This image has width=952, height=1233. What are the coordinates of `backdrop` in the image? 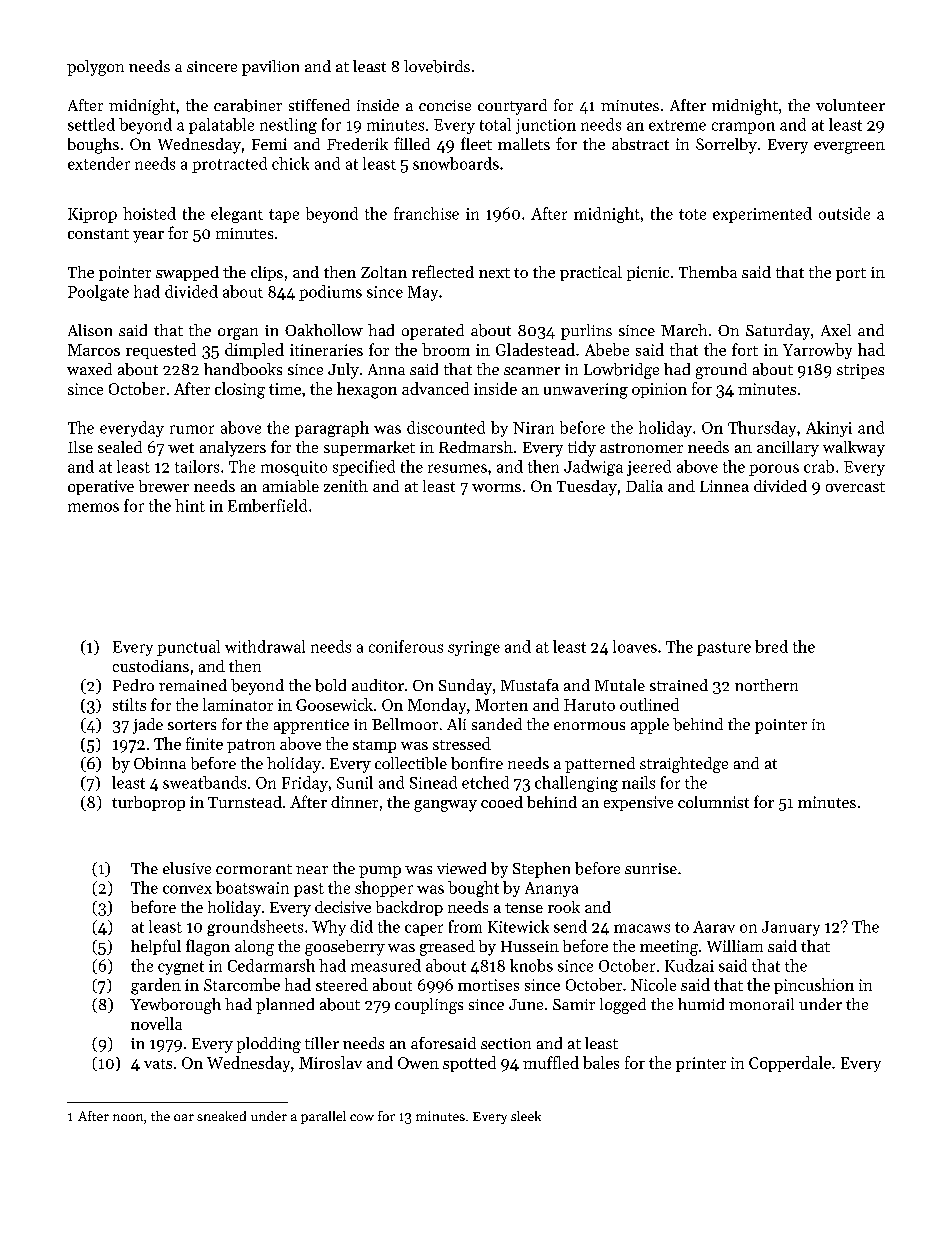 It's located at (409, 908).
